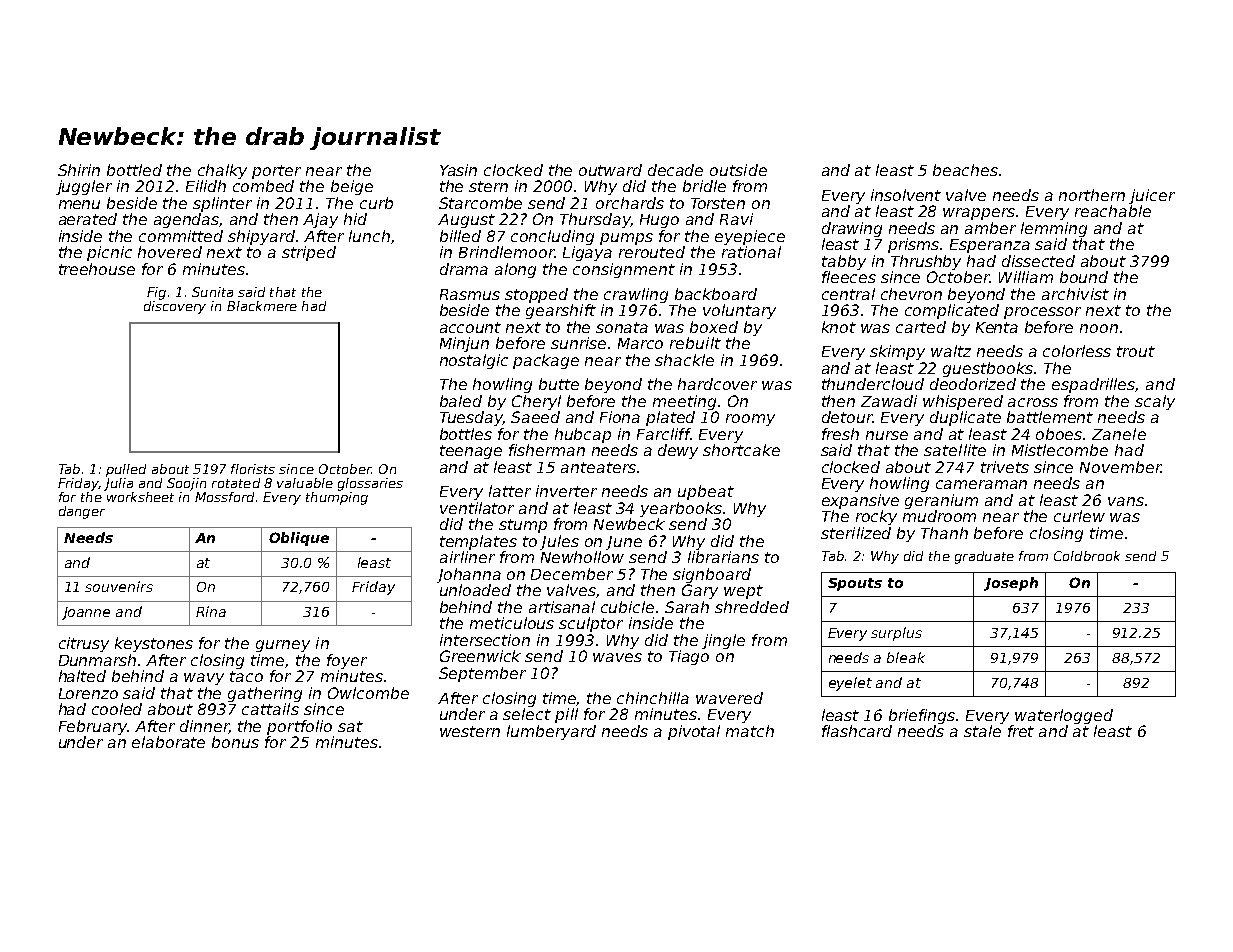  Describe the element at coordinates (97, 269) in the screenshot. I see `treehouse` at that location.
